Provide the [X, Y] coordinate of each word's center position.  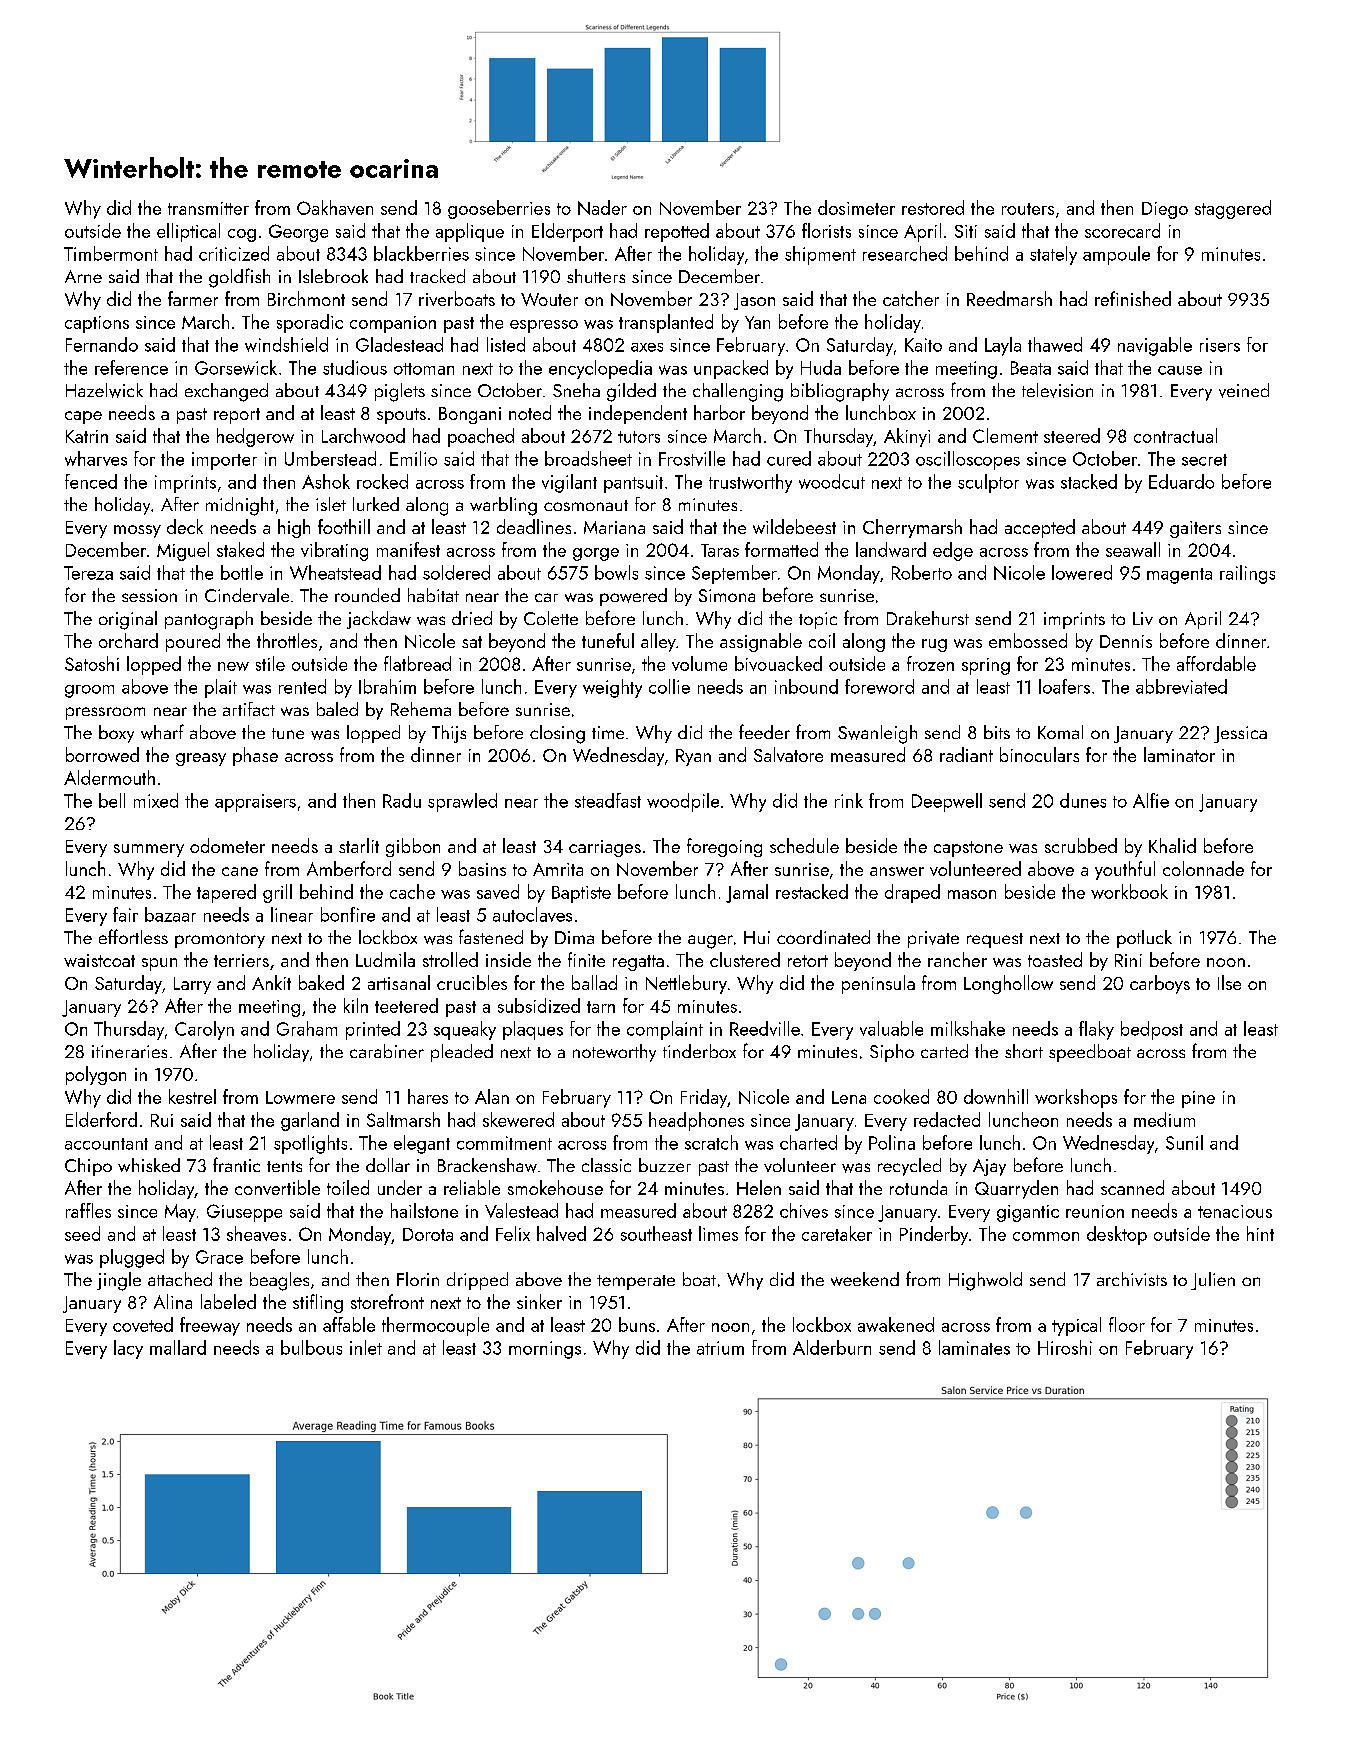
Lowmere [300, 1097]
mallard [178, 1347]
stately [1053, 255]
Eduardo [1181, 481]
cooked [901, 1096]
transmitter [208, 208]
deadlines [534, 526]
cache [412, 891]
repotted [677, 232]
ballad [594, 982]
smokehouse [555, 1187]
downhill [996, 1096]
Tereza [88, 573]
